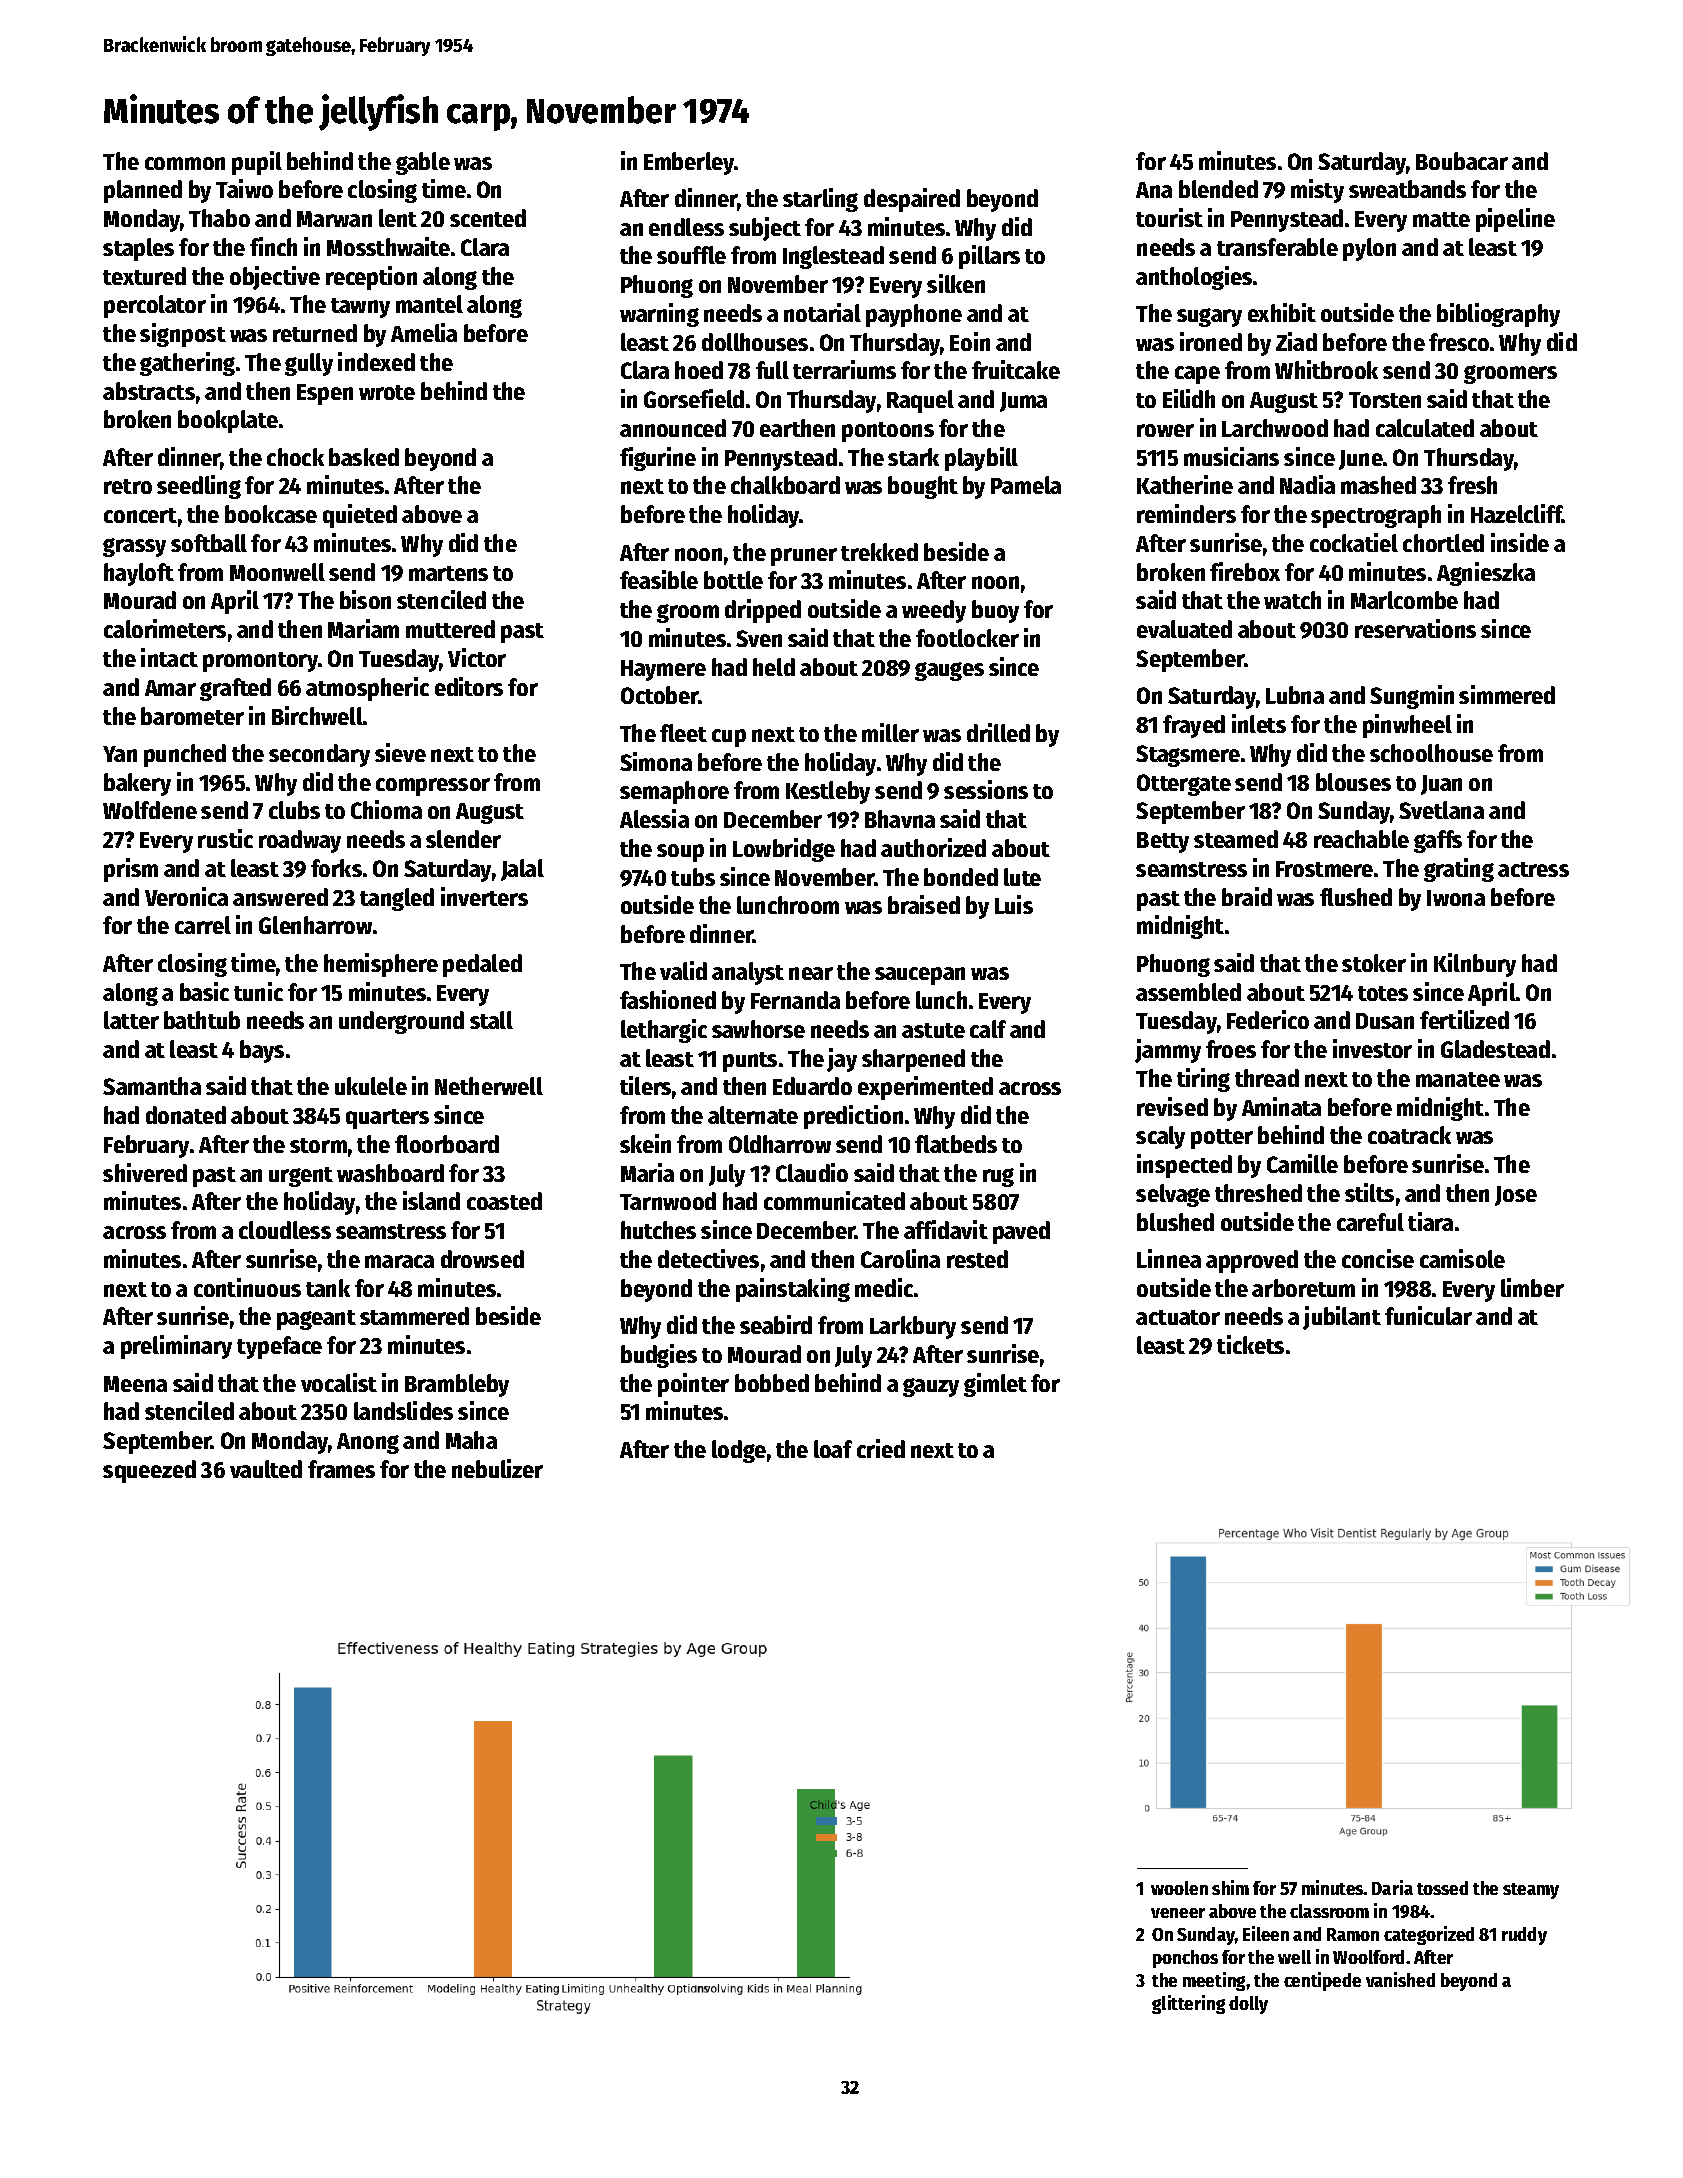 The width and height of the screenshot is (1683, 2178). Describe the element at coordinates (933, 847) in the screenshot. I see `authorized` at that location.
